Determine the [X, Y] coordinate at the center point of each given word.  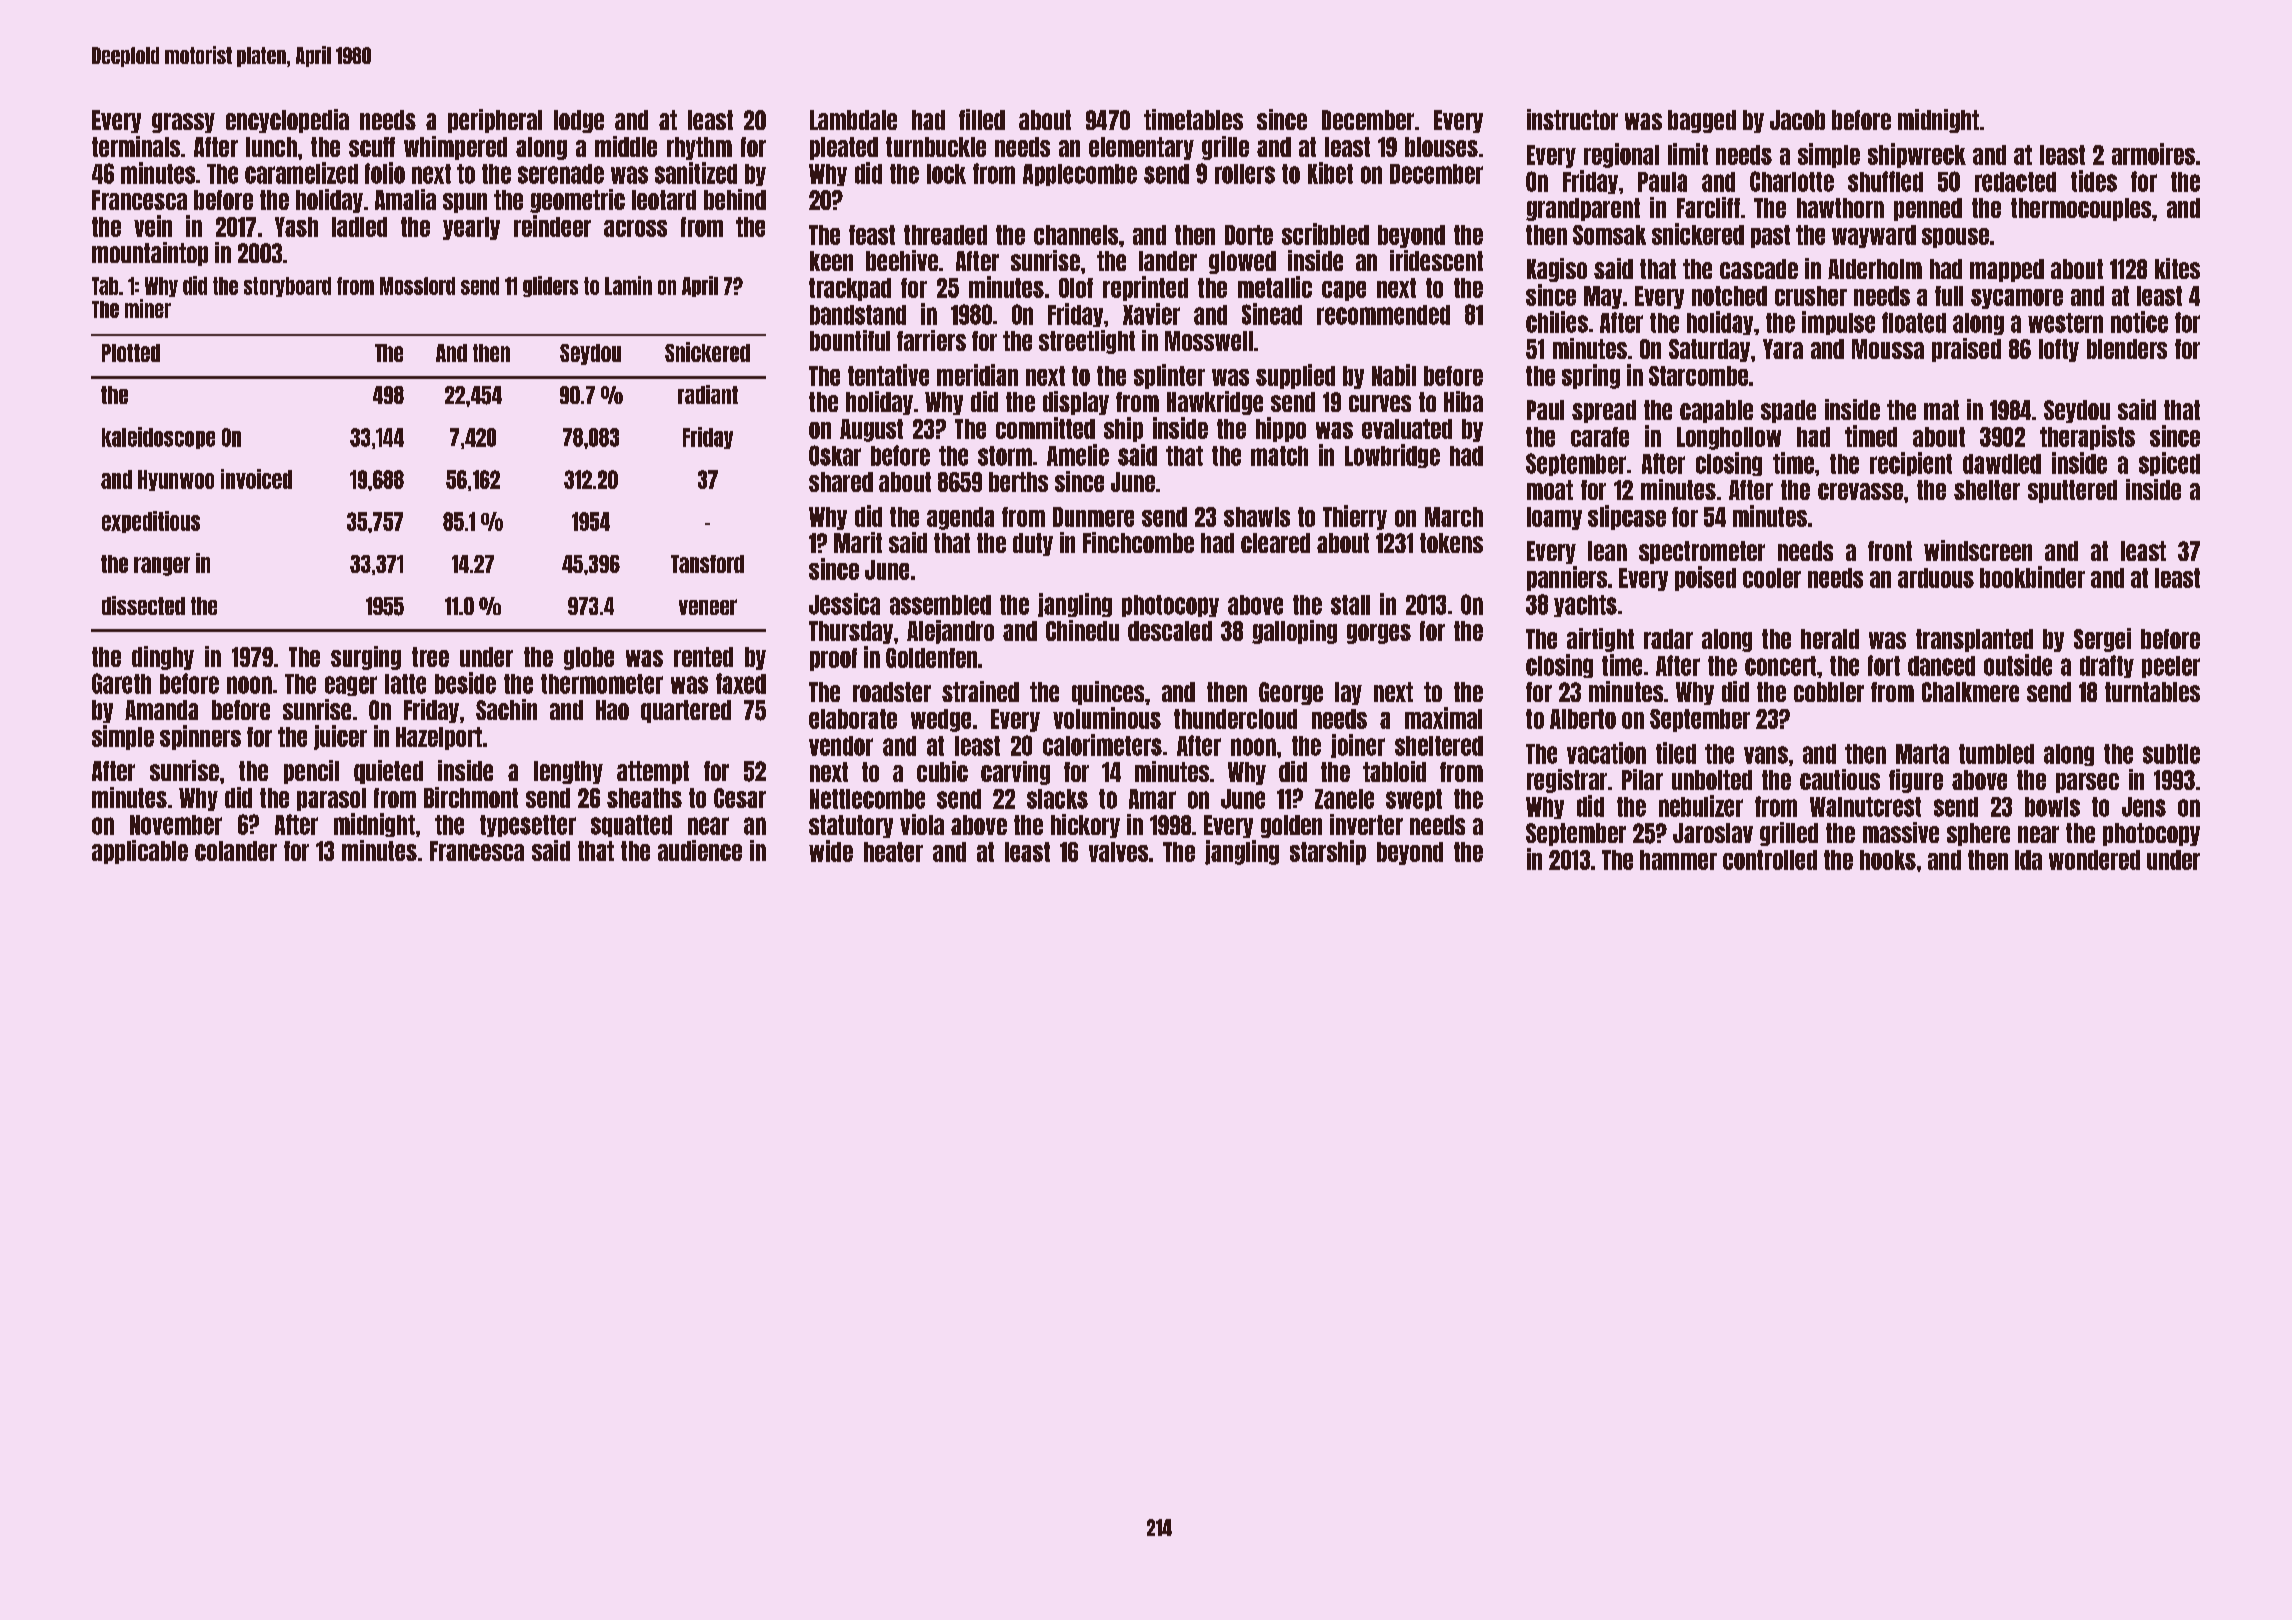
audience [700, 850]
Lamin [628, 285]
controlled [1770, 860]
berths [1018, 482]
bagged [1702, 121]
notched [1729, 296]
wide [831, 851]
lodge [579, 121]
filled [982, 119]
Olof [1076, 288]
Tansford [707, 564]
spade [1788, 411]
